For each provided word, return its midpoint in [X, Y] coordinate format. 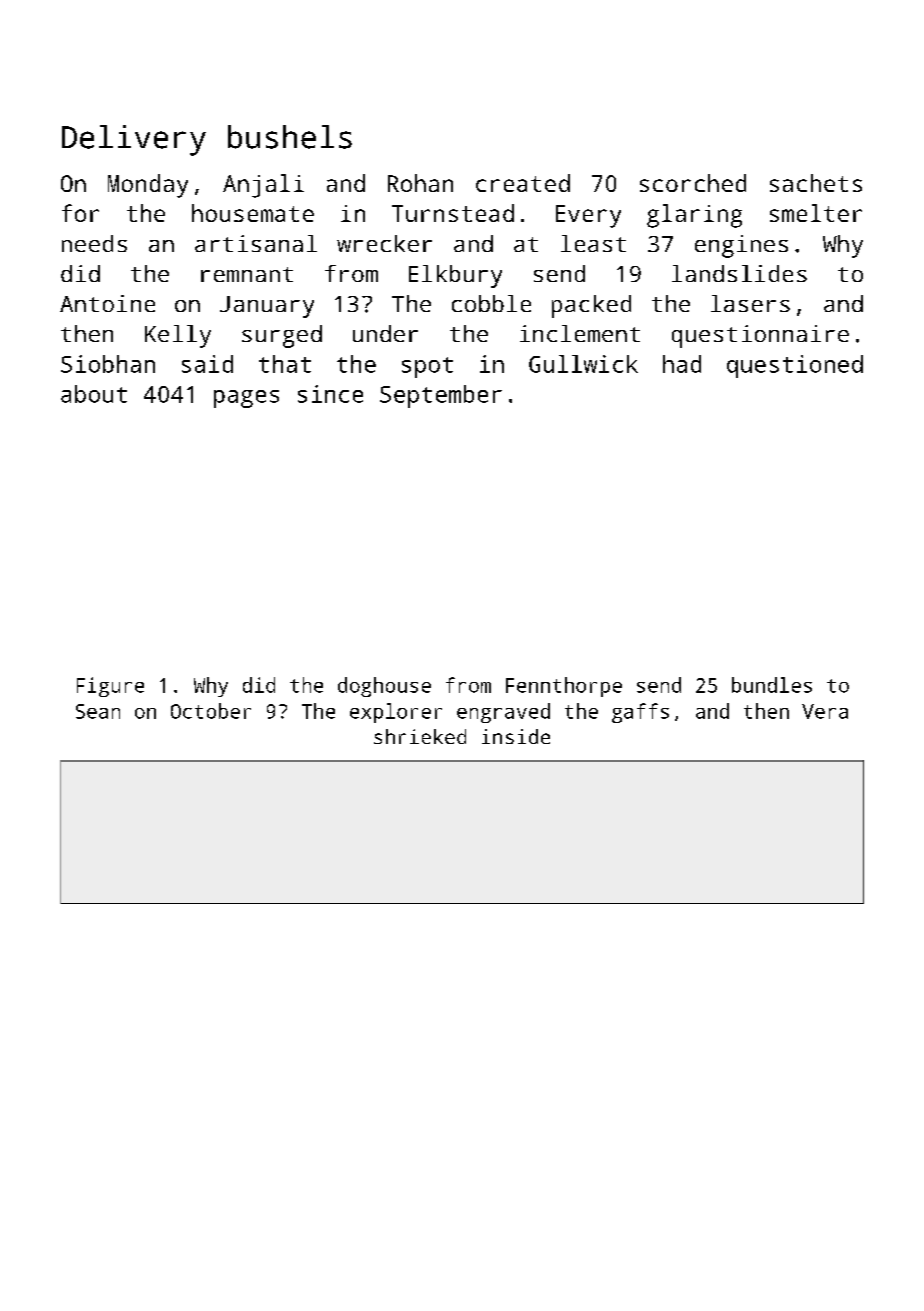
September [441, 396]
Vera [825, 711]
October [211, 711]
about [94, 394]
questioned [795, 366]
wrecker [384, 243]
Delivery [134, 140]
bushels [290, 137]
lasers [750, 303]
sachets [816, 183]
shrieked [420, 736]
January [267, 307]
